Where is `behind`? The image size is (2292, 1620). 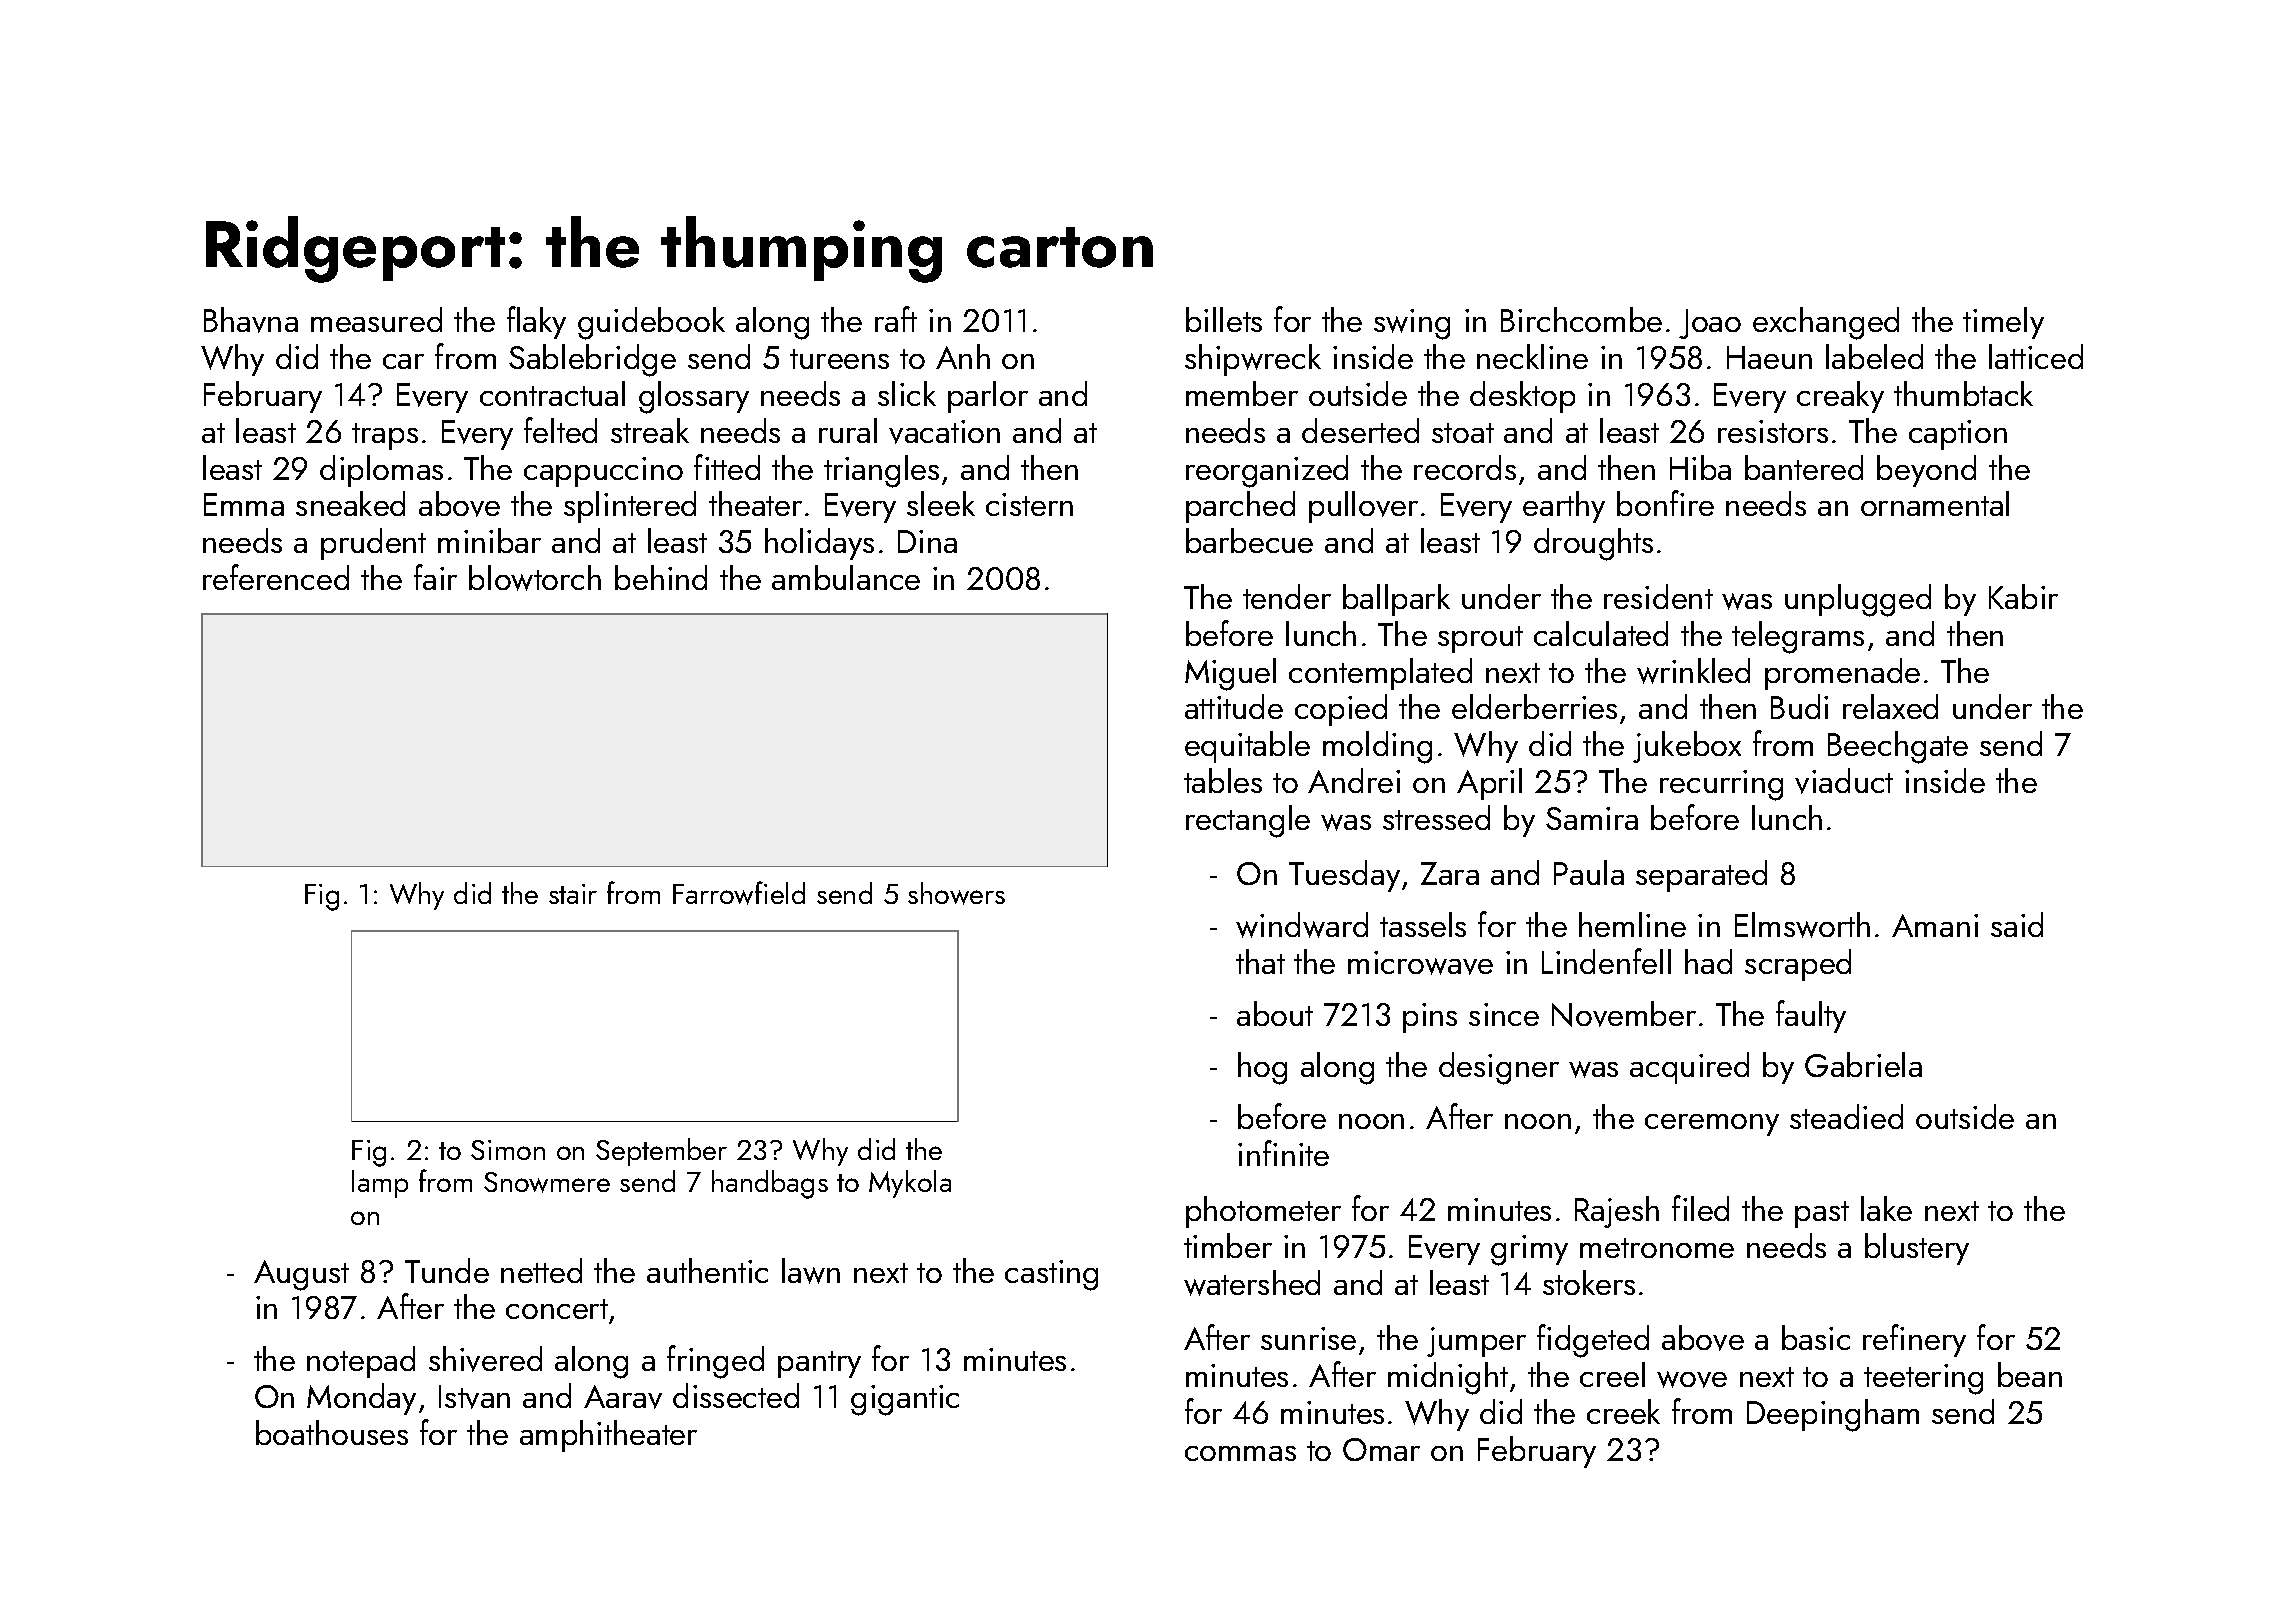
behind is located at coordinates (661, 577).
